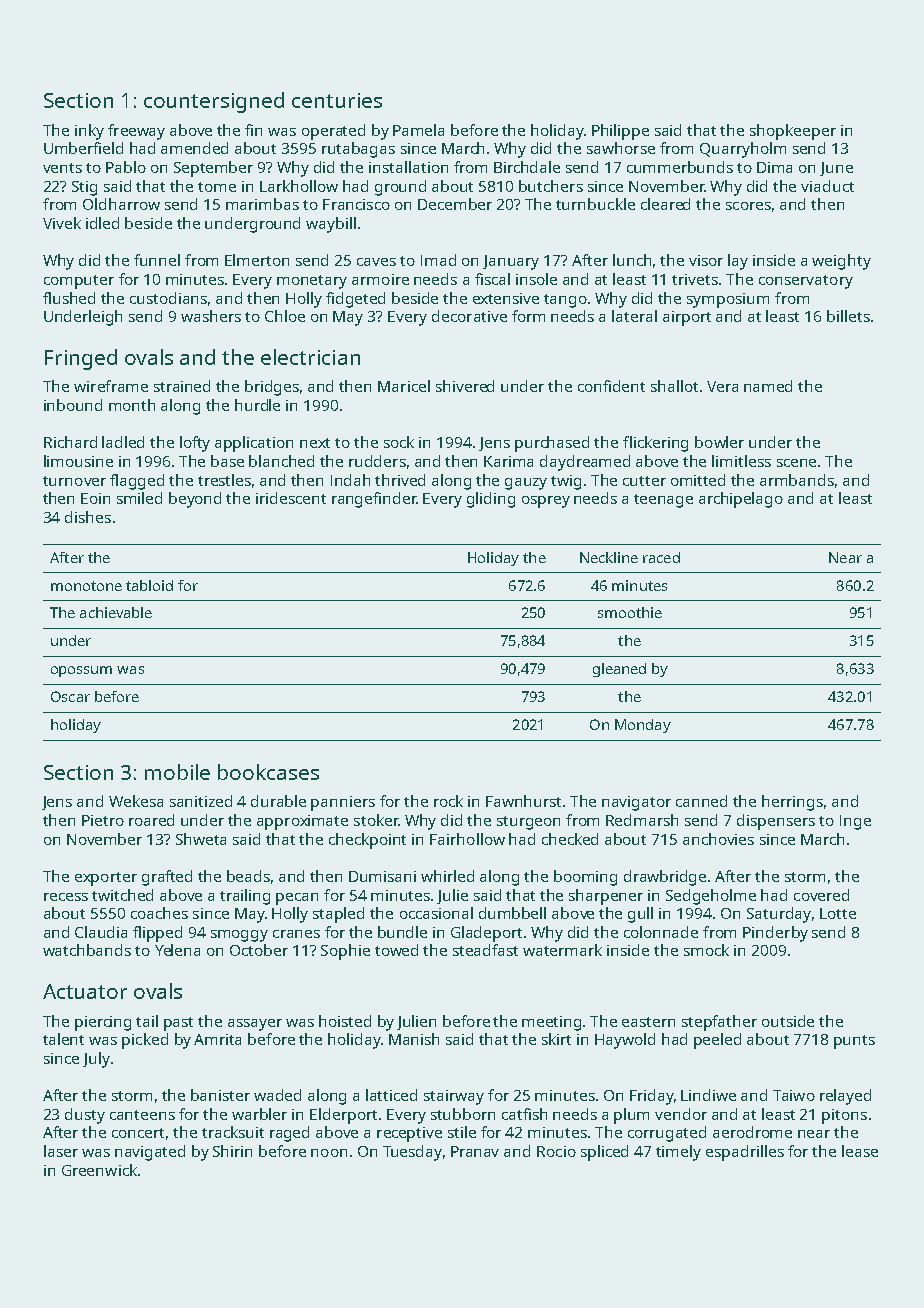  What do you see at coordinates (485, 950) in the screenshot?
I see `steadfast` at bounding box center [485, 950].
